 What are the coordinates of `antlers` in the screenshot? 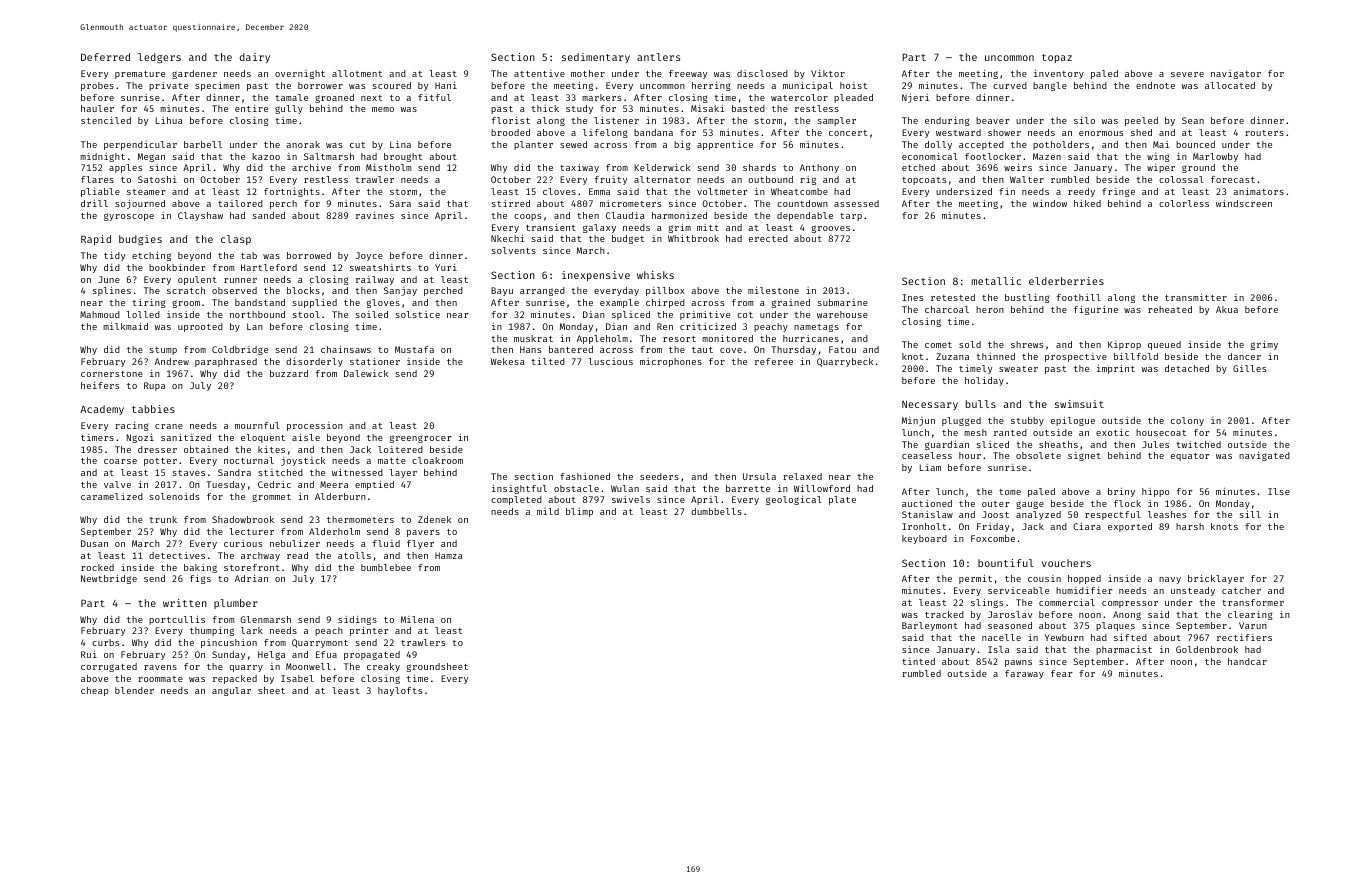 It's located at (659, 57).
